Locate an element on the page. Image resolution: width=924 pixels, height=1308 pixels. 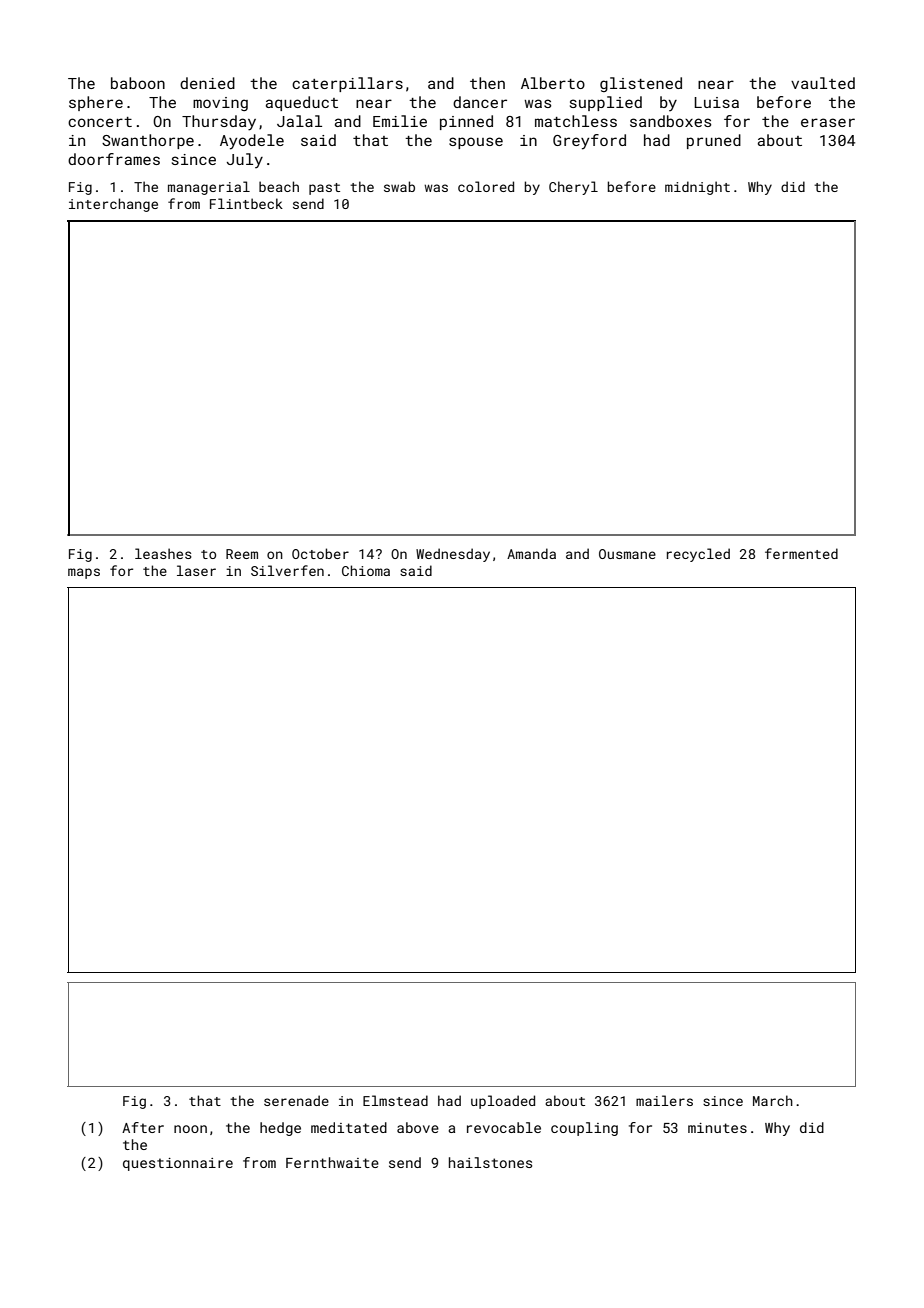
vaulted is located at coordinates (823, 83).
